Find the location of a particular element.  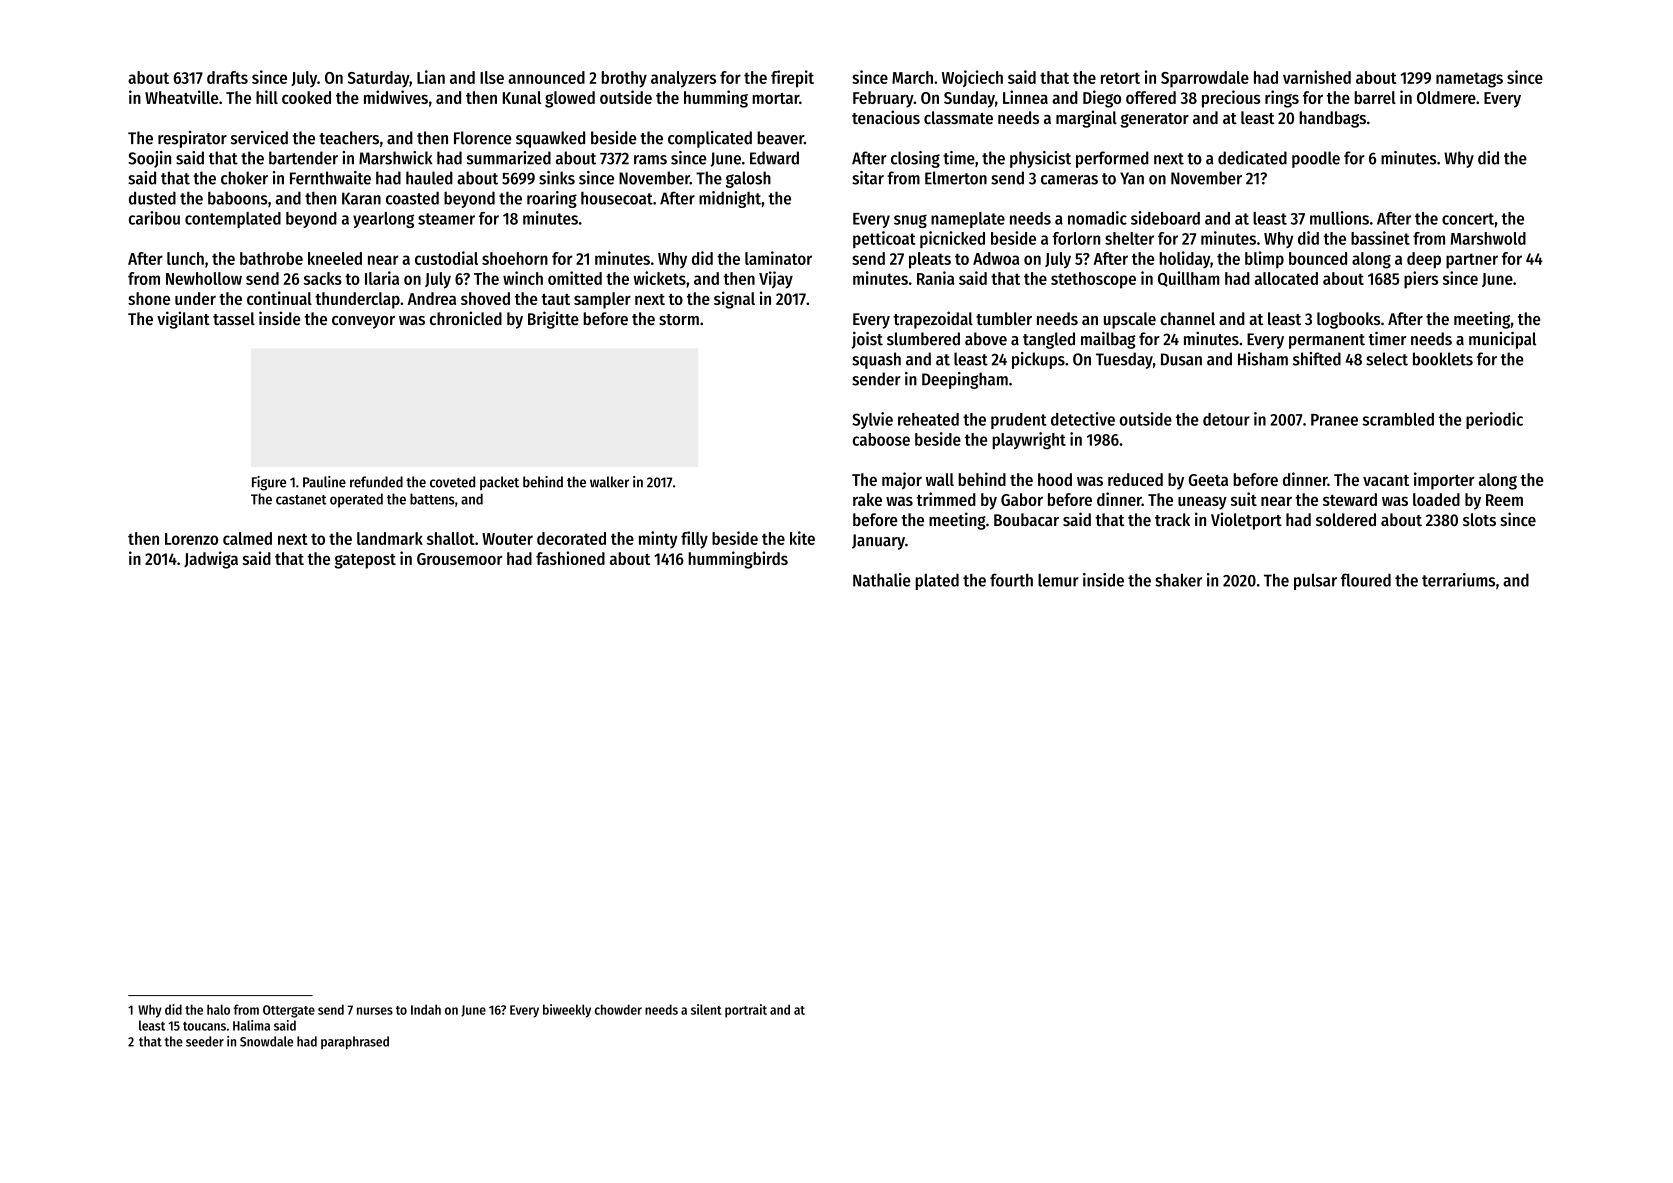

March is located at coordinates (912, 77).
